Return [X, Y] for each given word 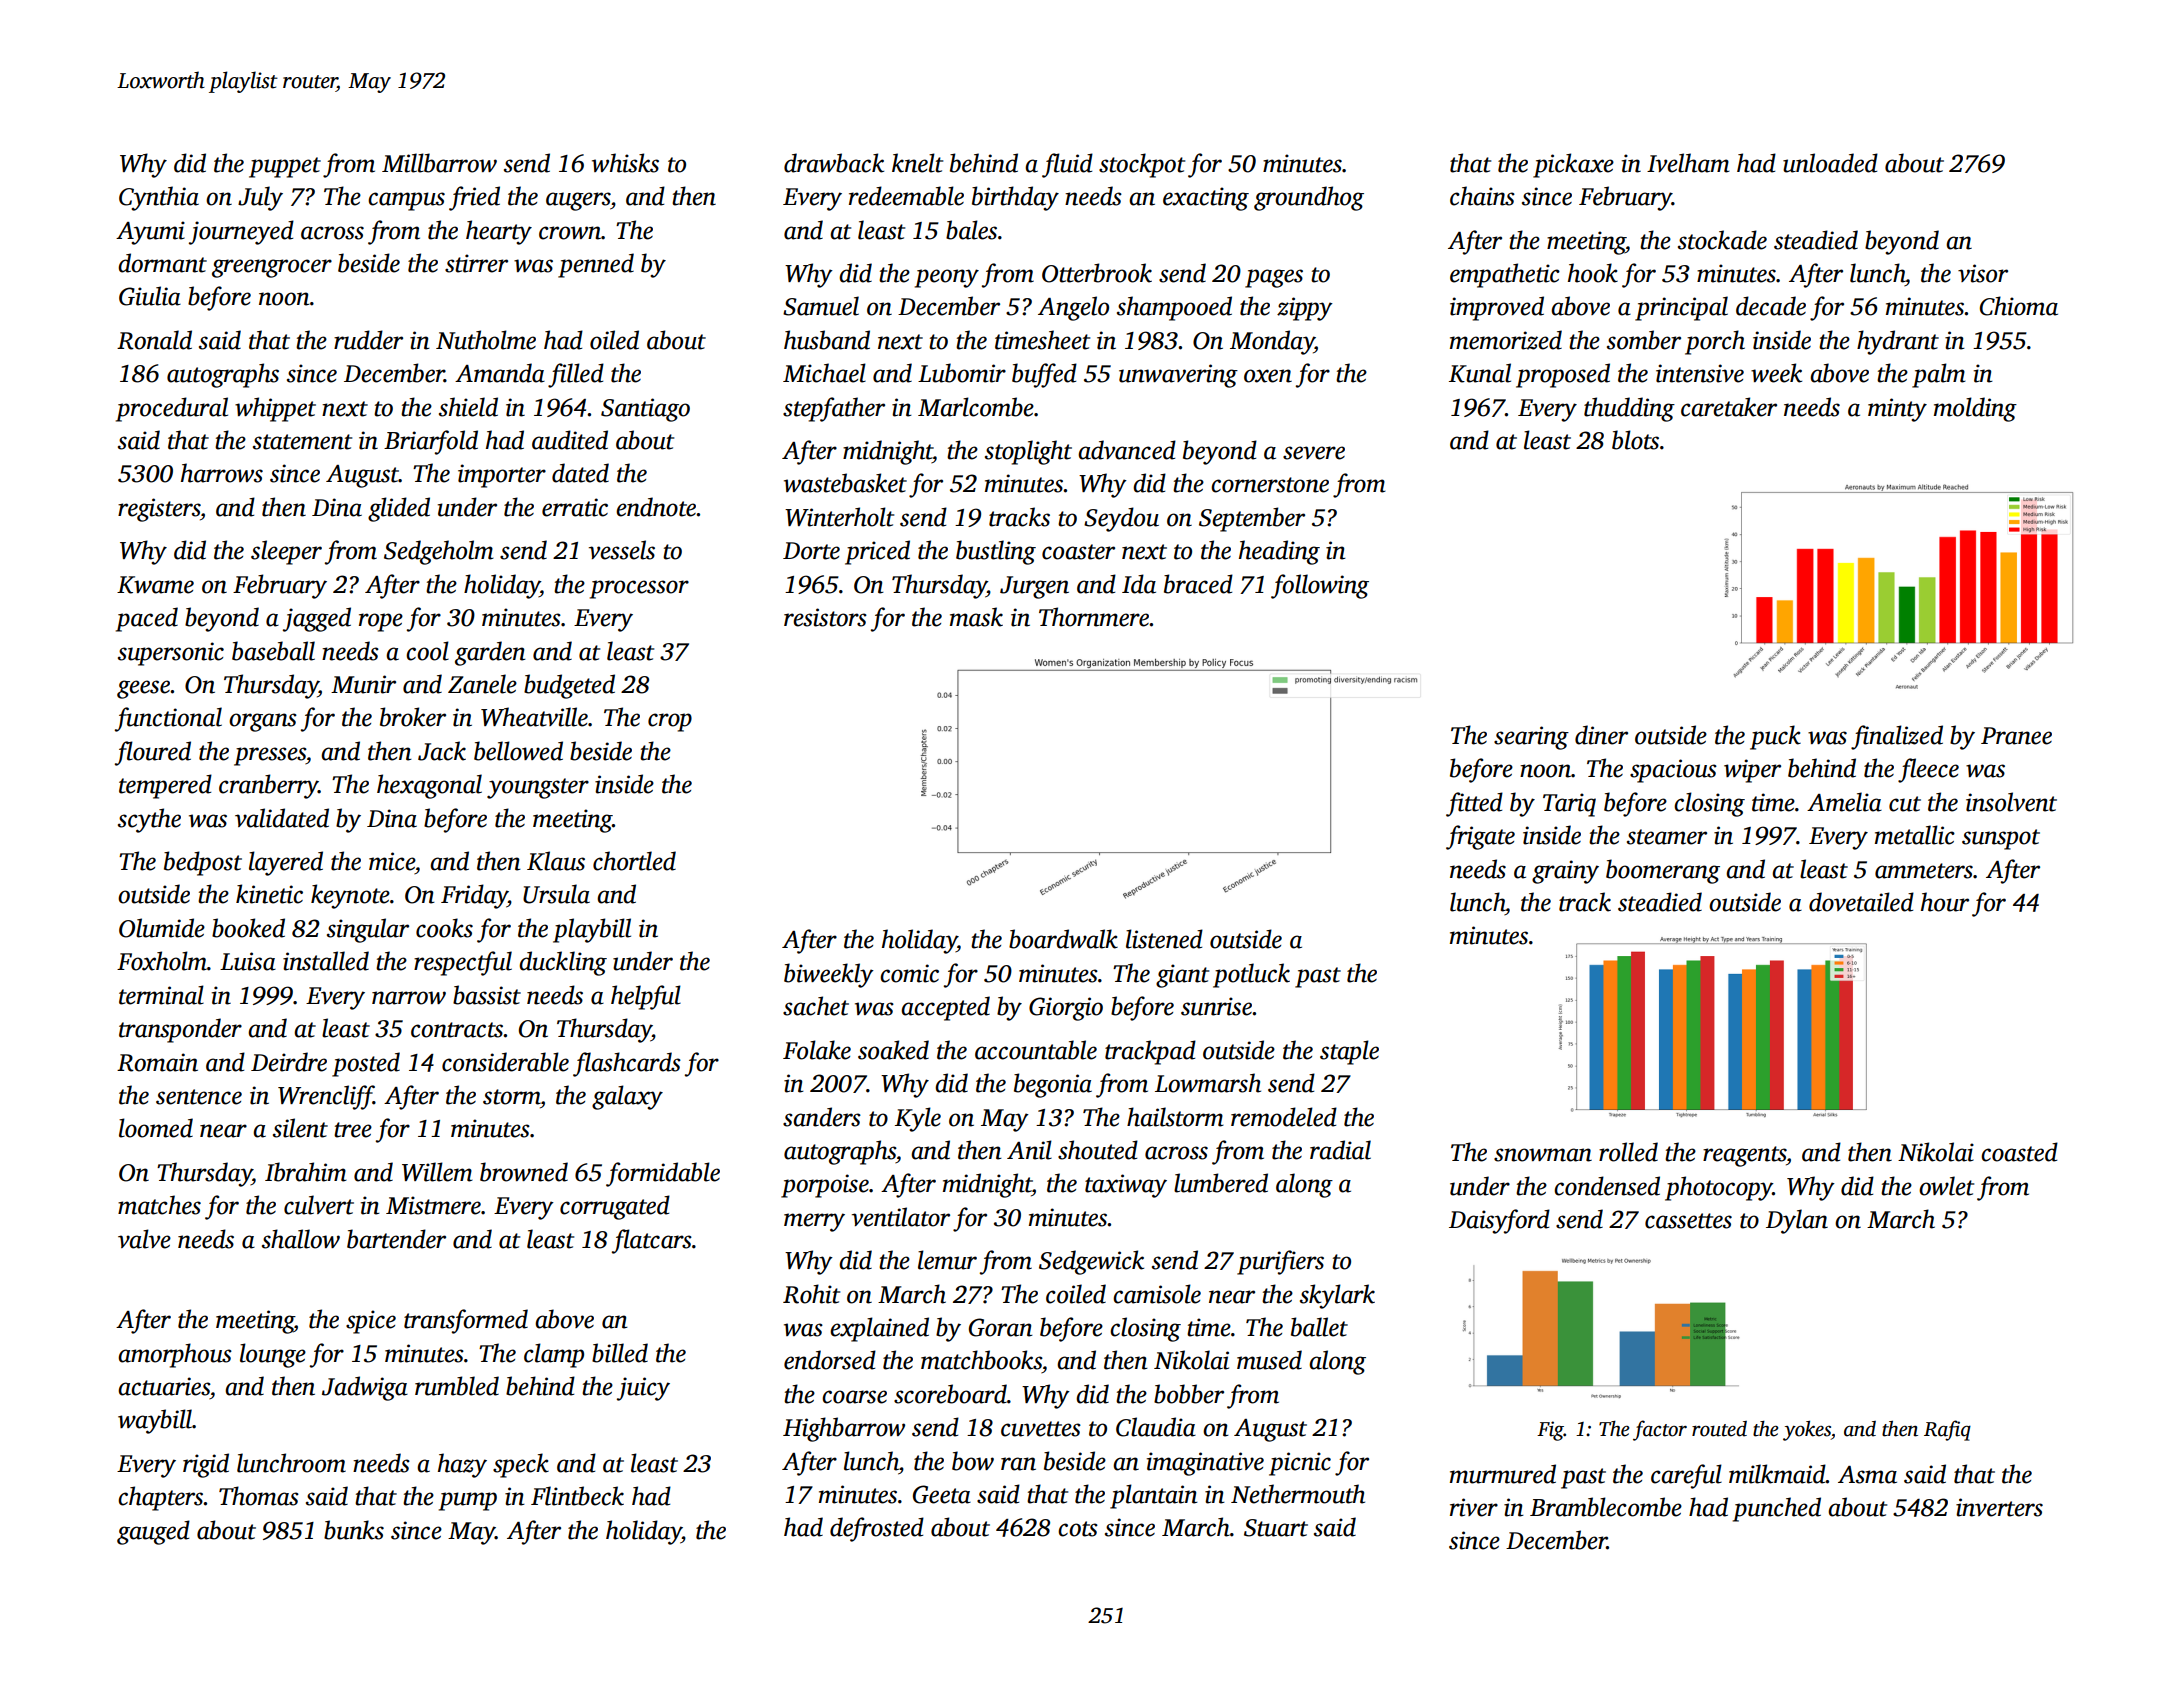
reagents [1744, 1156]
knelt [917, 163]
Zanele [482, 684]
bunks [354, 1530]
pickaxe [1573, 165]
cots [1078, 1529]
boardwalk [1063, 939]
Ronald [154, 340]
